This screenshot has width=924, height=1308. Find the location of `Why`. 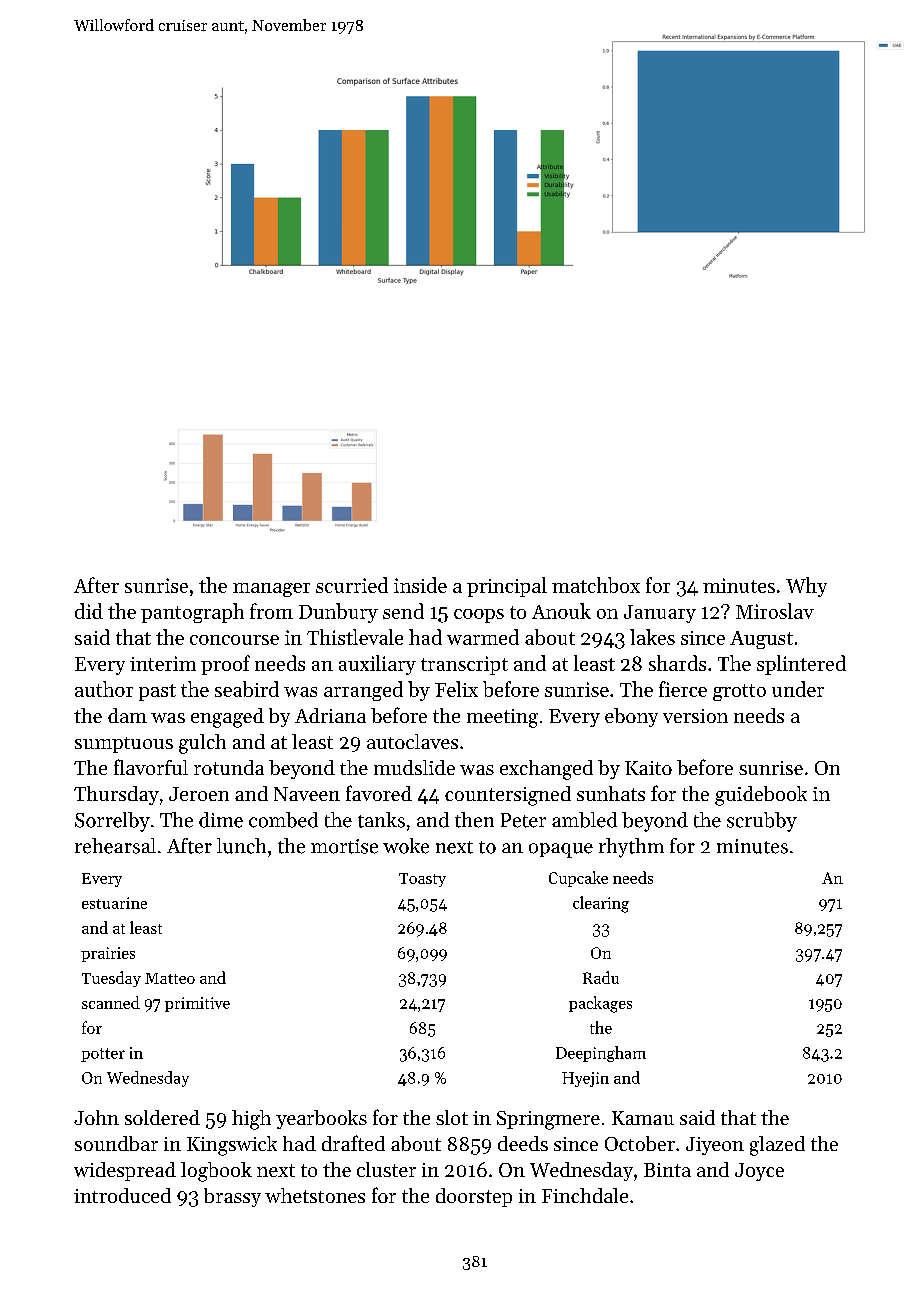

Why is located at coordinates (806, 587).
